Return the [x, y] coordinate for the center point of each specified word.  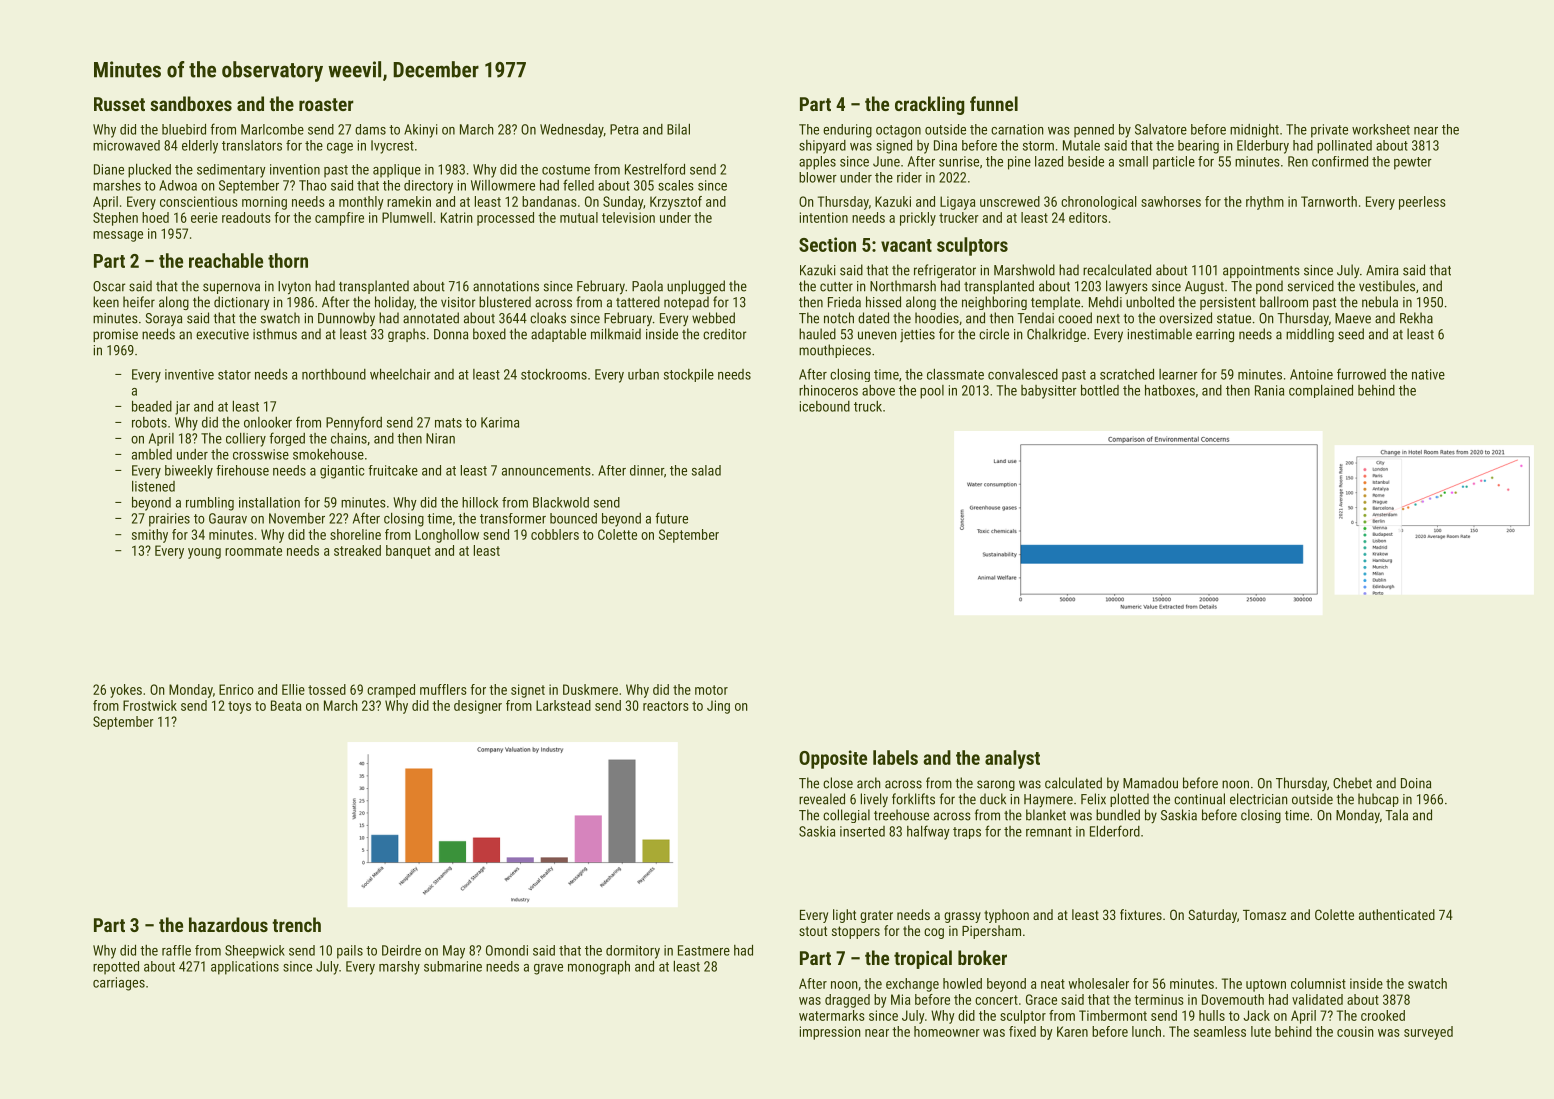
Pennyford [354, 423]
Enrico [236, 689]
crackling [929, 105]
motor [711, 690]
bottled [1100, 390]
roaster [326, 104]
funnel [994, 103]
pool [932, 392]
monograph [599, 968]
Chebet [1352, 783]
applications [245, 968]
